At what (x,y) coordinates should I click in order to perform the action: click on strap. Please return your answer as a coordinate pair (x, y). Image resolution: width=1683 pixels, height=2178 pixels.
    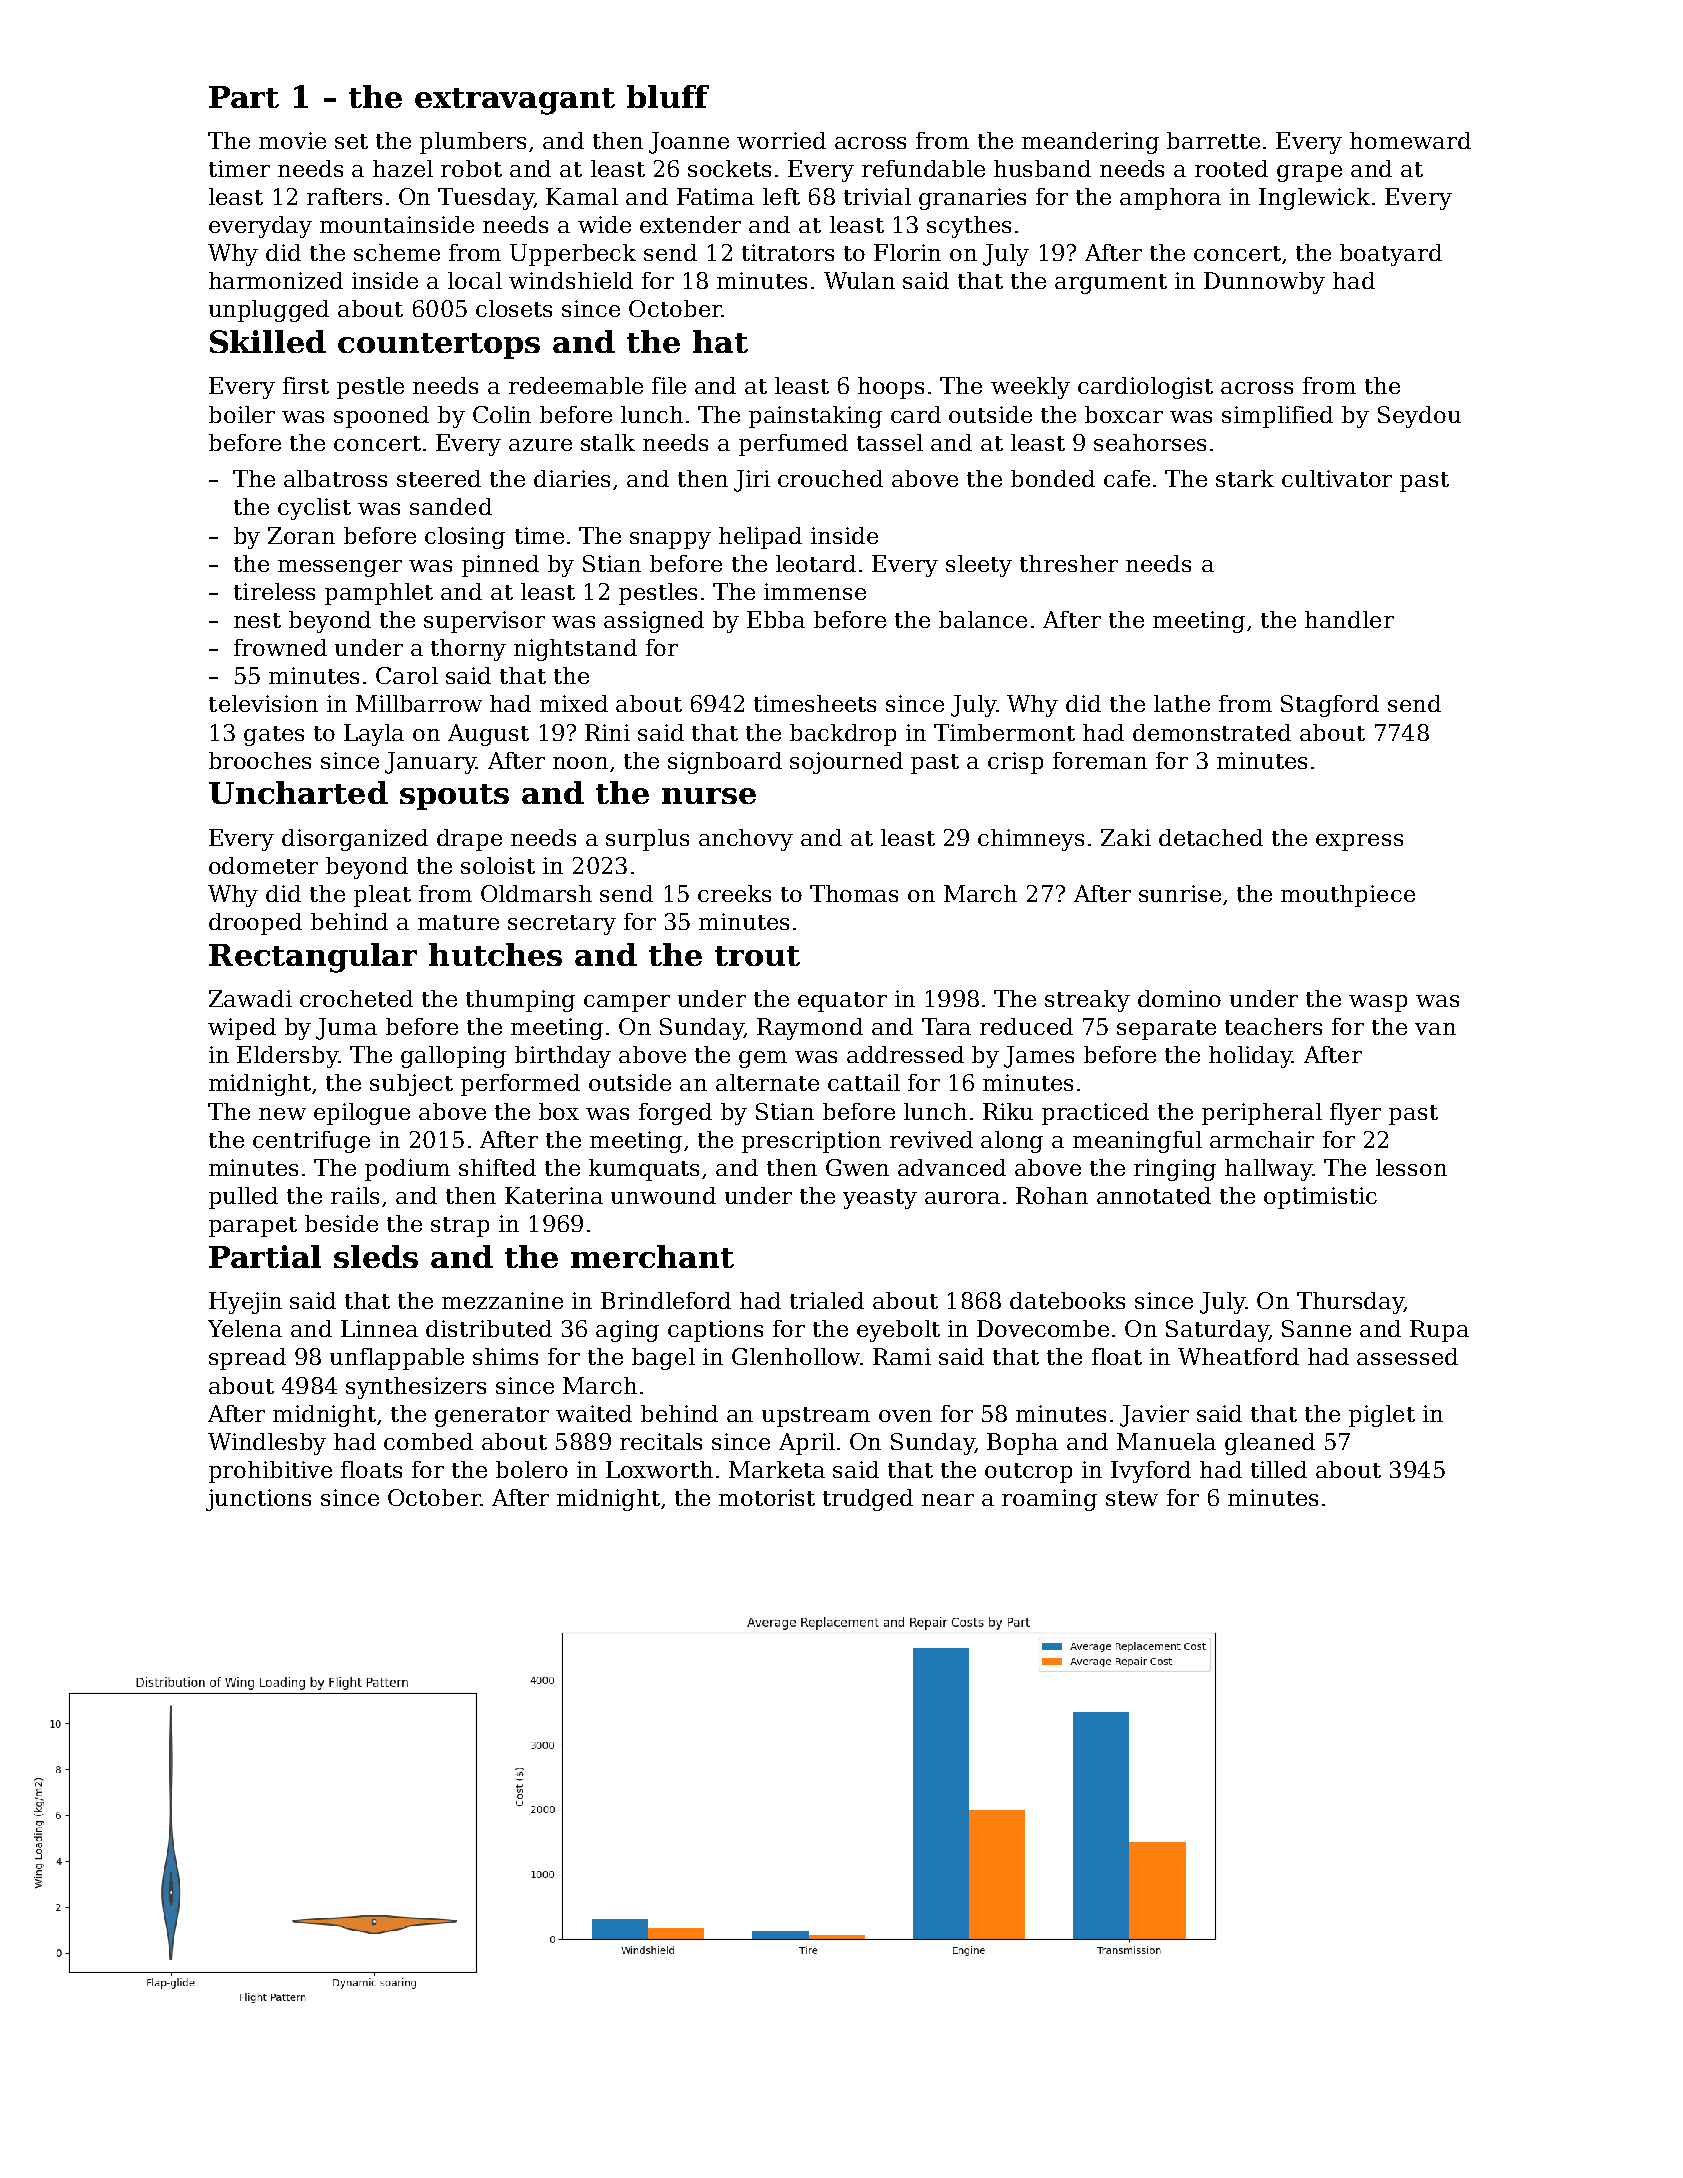
    Looking at the image, I should click on (460, 1227).
